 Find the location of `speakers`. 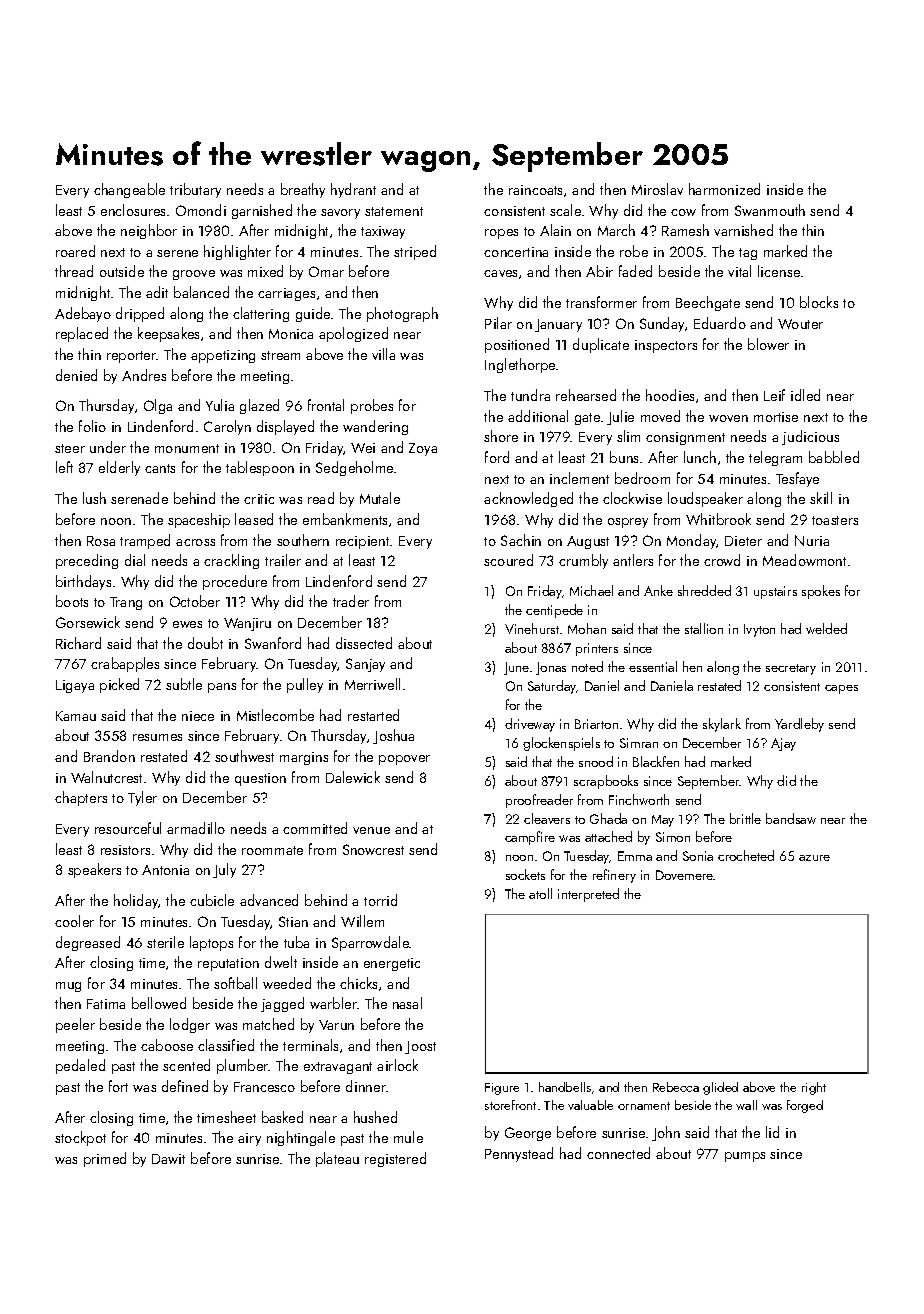

speakers is located at coordinates (94, 870).
